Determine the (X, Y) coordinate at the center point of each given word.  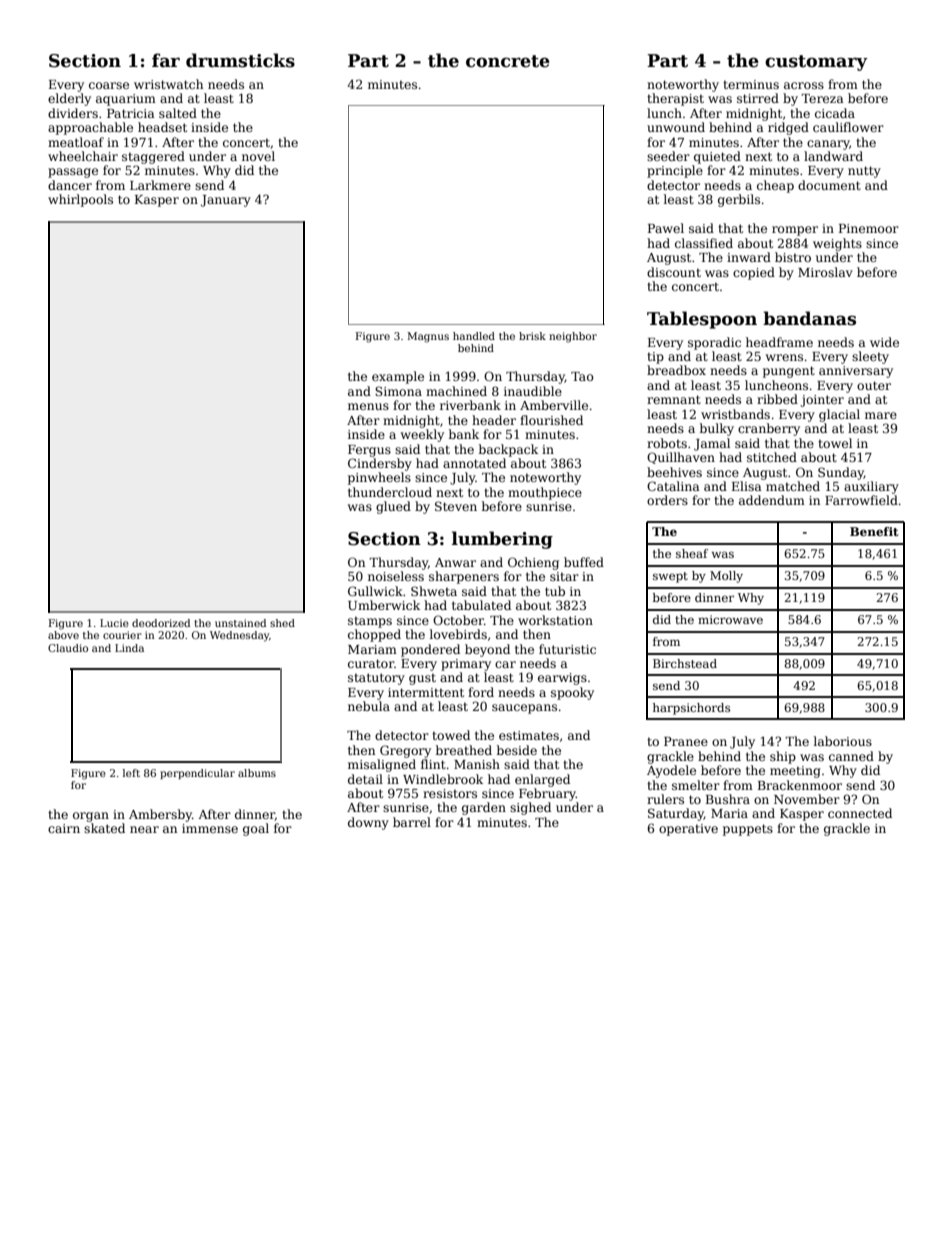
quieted (717, 157)
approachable (90, 128)
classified (704, 243)
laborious (843, 741)
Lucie (114, 623)
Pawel (666, 228)
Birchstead (685, 663)
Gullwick (375, 591)
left (131, 773)
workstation (555, 620)
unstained (240, 623)
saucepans (524, 709)
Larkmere (160, 185)
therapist (675, 99)
